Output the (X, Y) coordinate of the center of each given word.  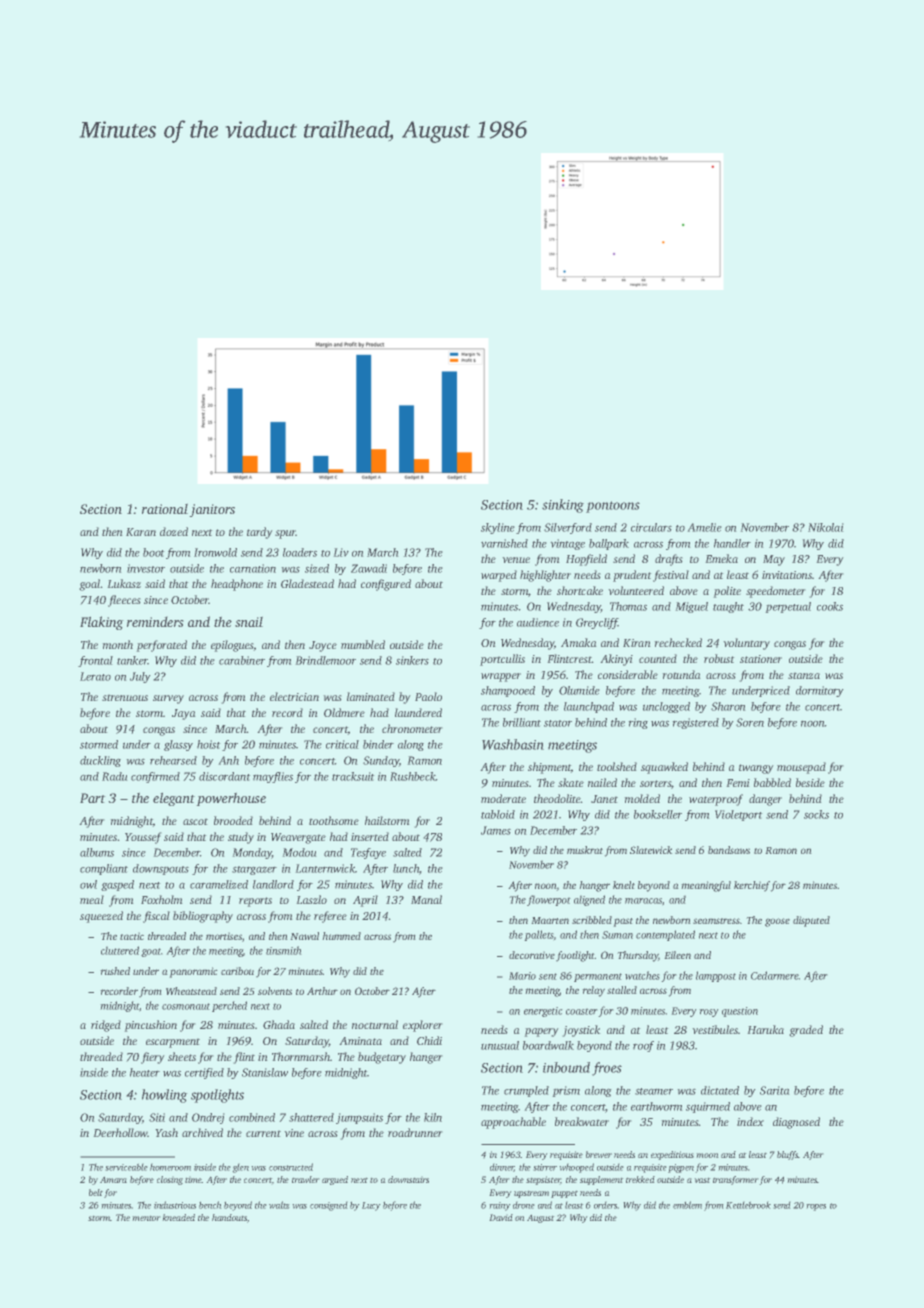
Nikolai (826, 527)
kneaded (178, 1217)
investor (146, 568)
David (501, 1217)
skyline (498, 528)
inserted (370, 836)
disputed (811, 921)
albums (97, 852)
